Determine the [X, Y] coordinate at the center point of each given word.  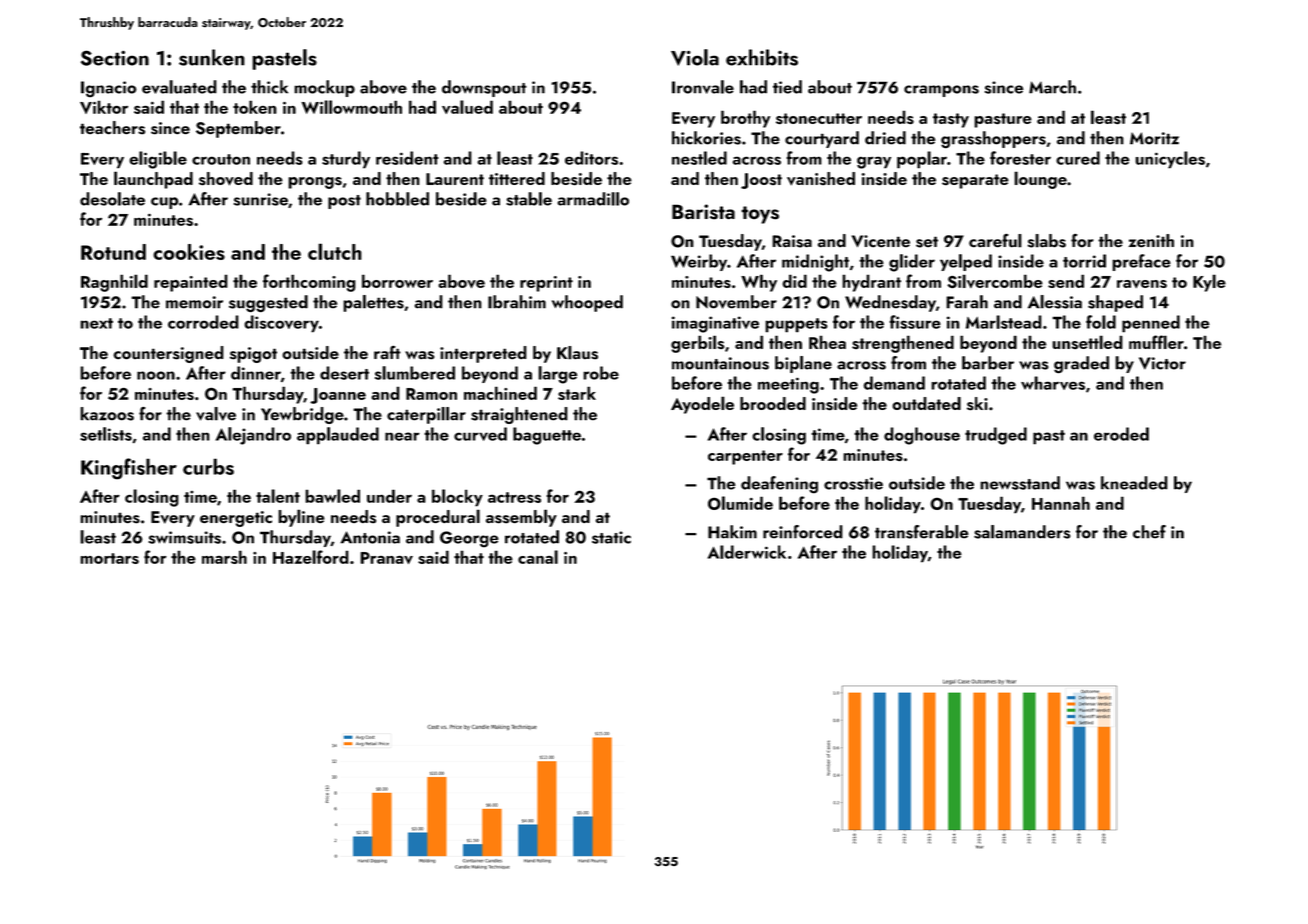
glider [912, 263]
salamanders [1022, 532]
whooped [587, 303]
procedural [438, 518]
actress [514, 497]
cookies [189, 252]
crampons [941, 91]
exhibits [762, 57]
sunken [212, 57]
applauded [338, 436]
